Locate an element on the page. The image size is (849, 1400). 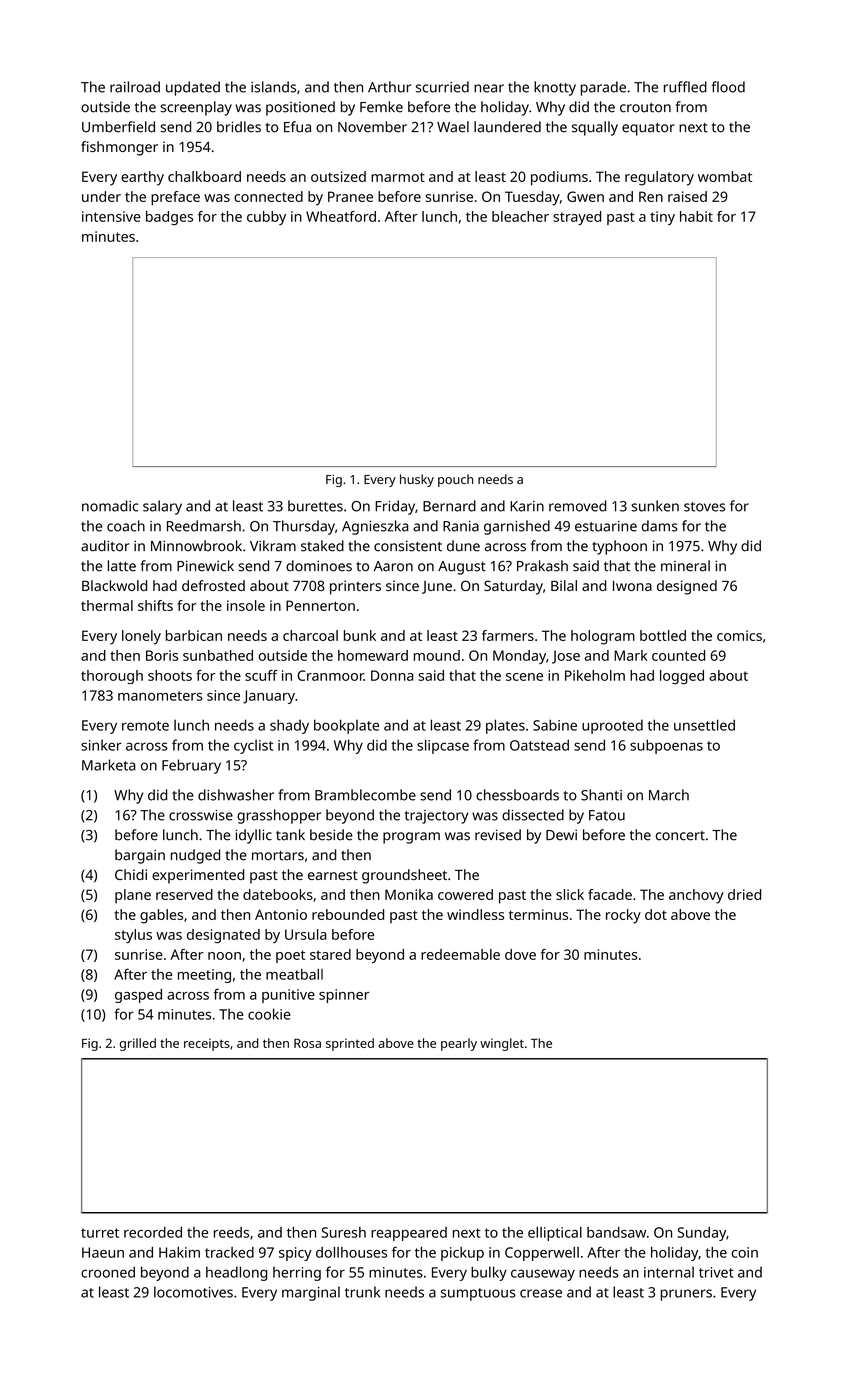
thorough is located at coordinates (112, 677).
